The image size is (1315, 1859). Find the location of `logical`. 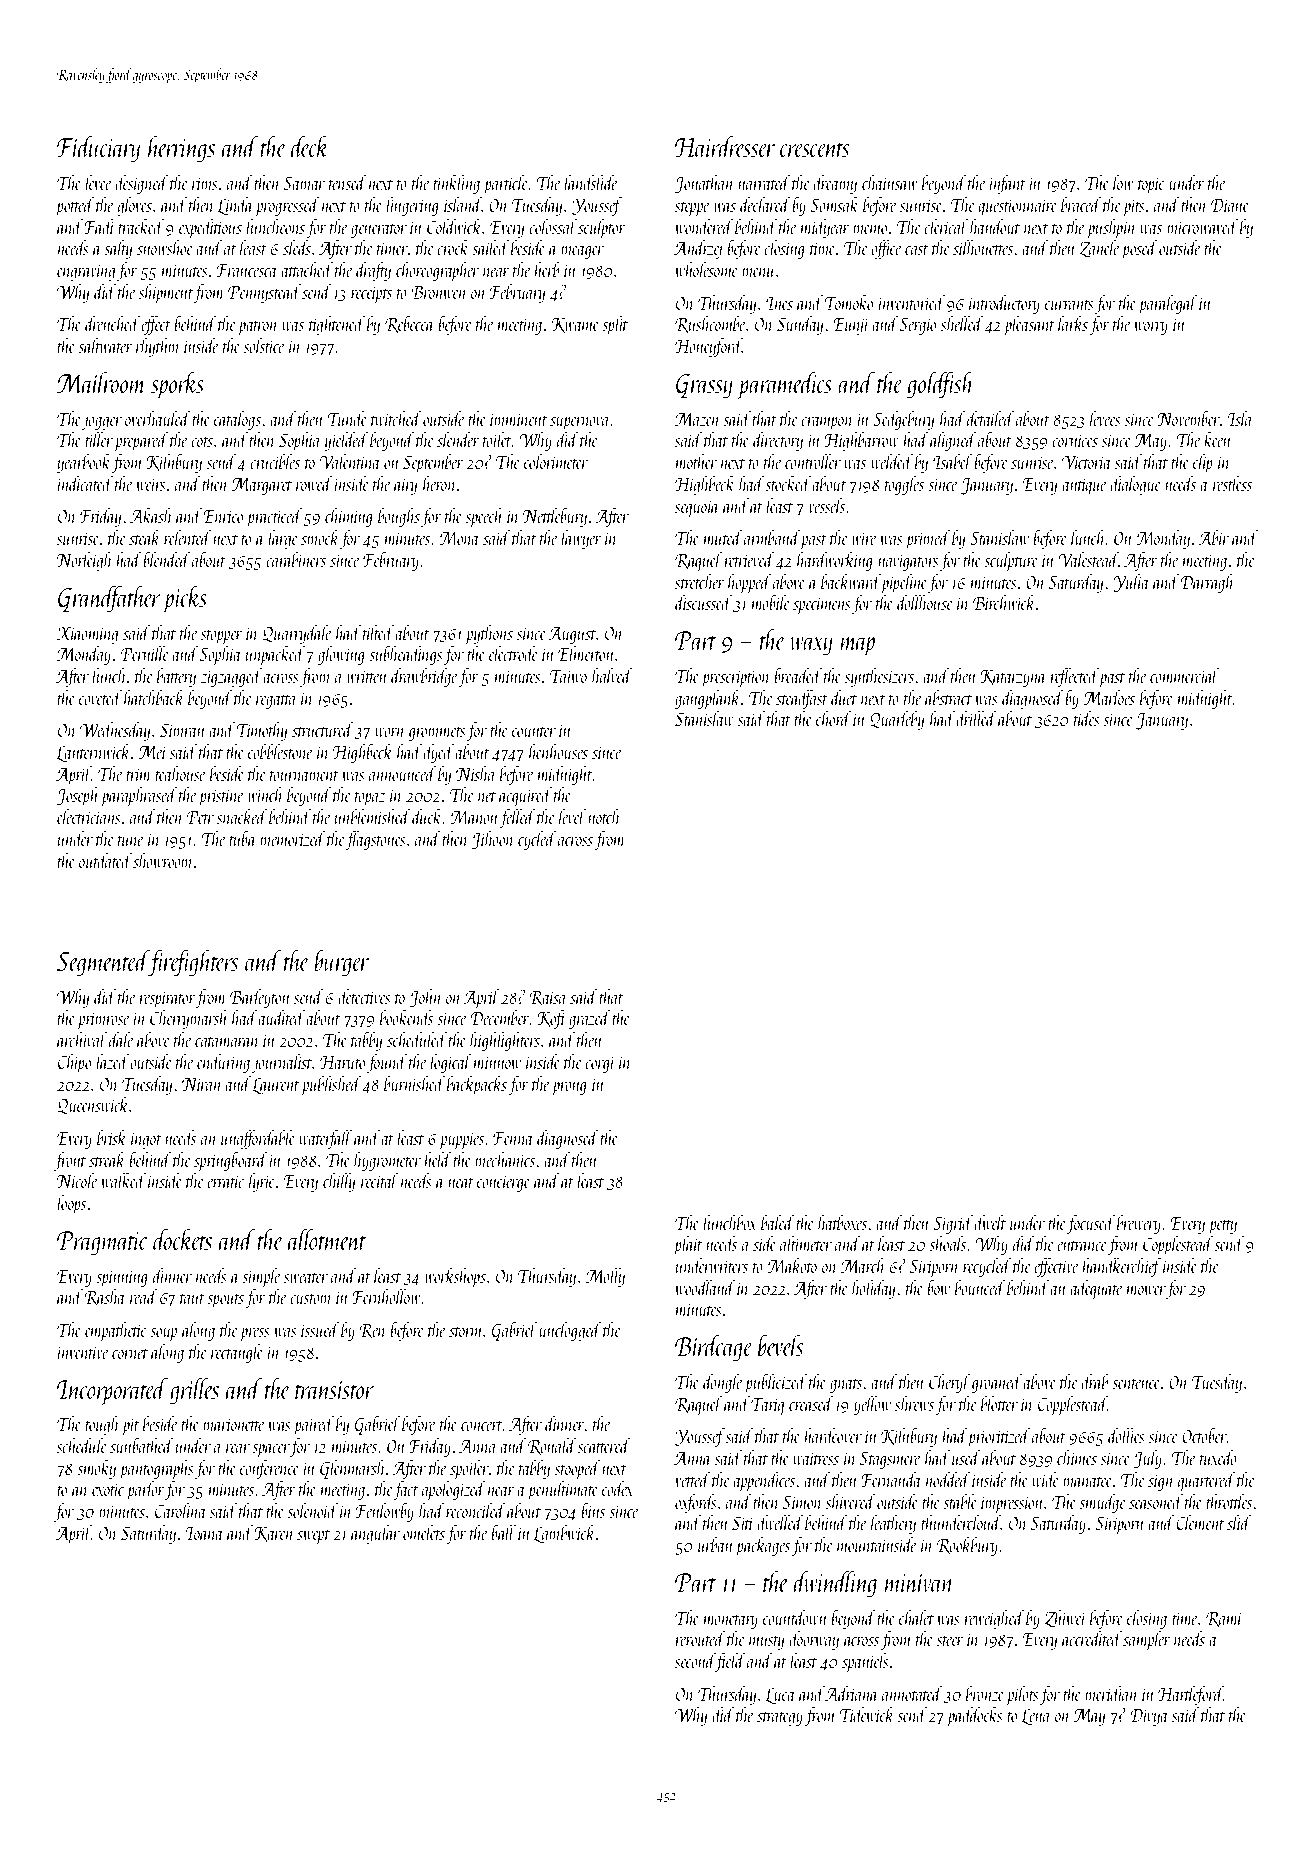

logical is located at coordinates (451, 1063).
